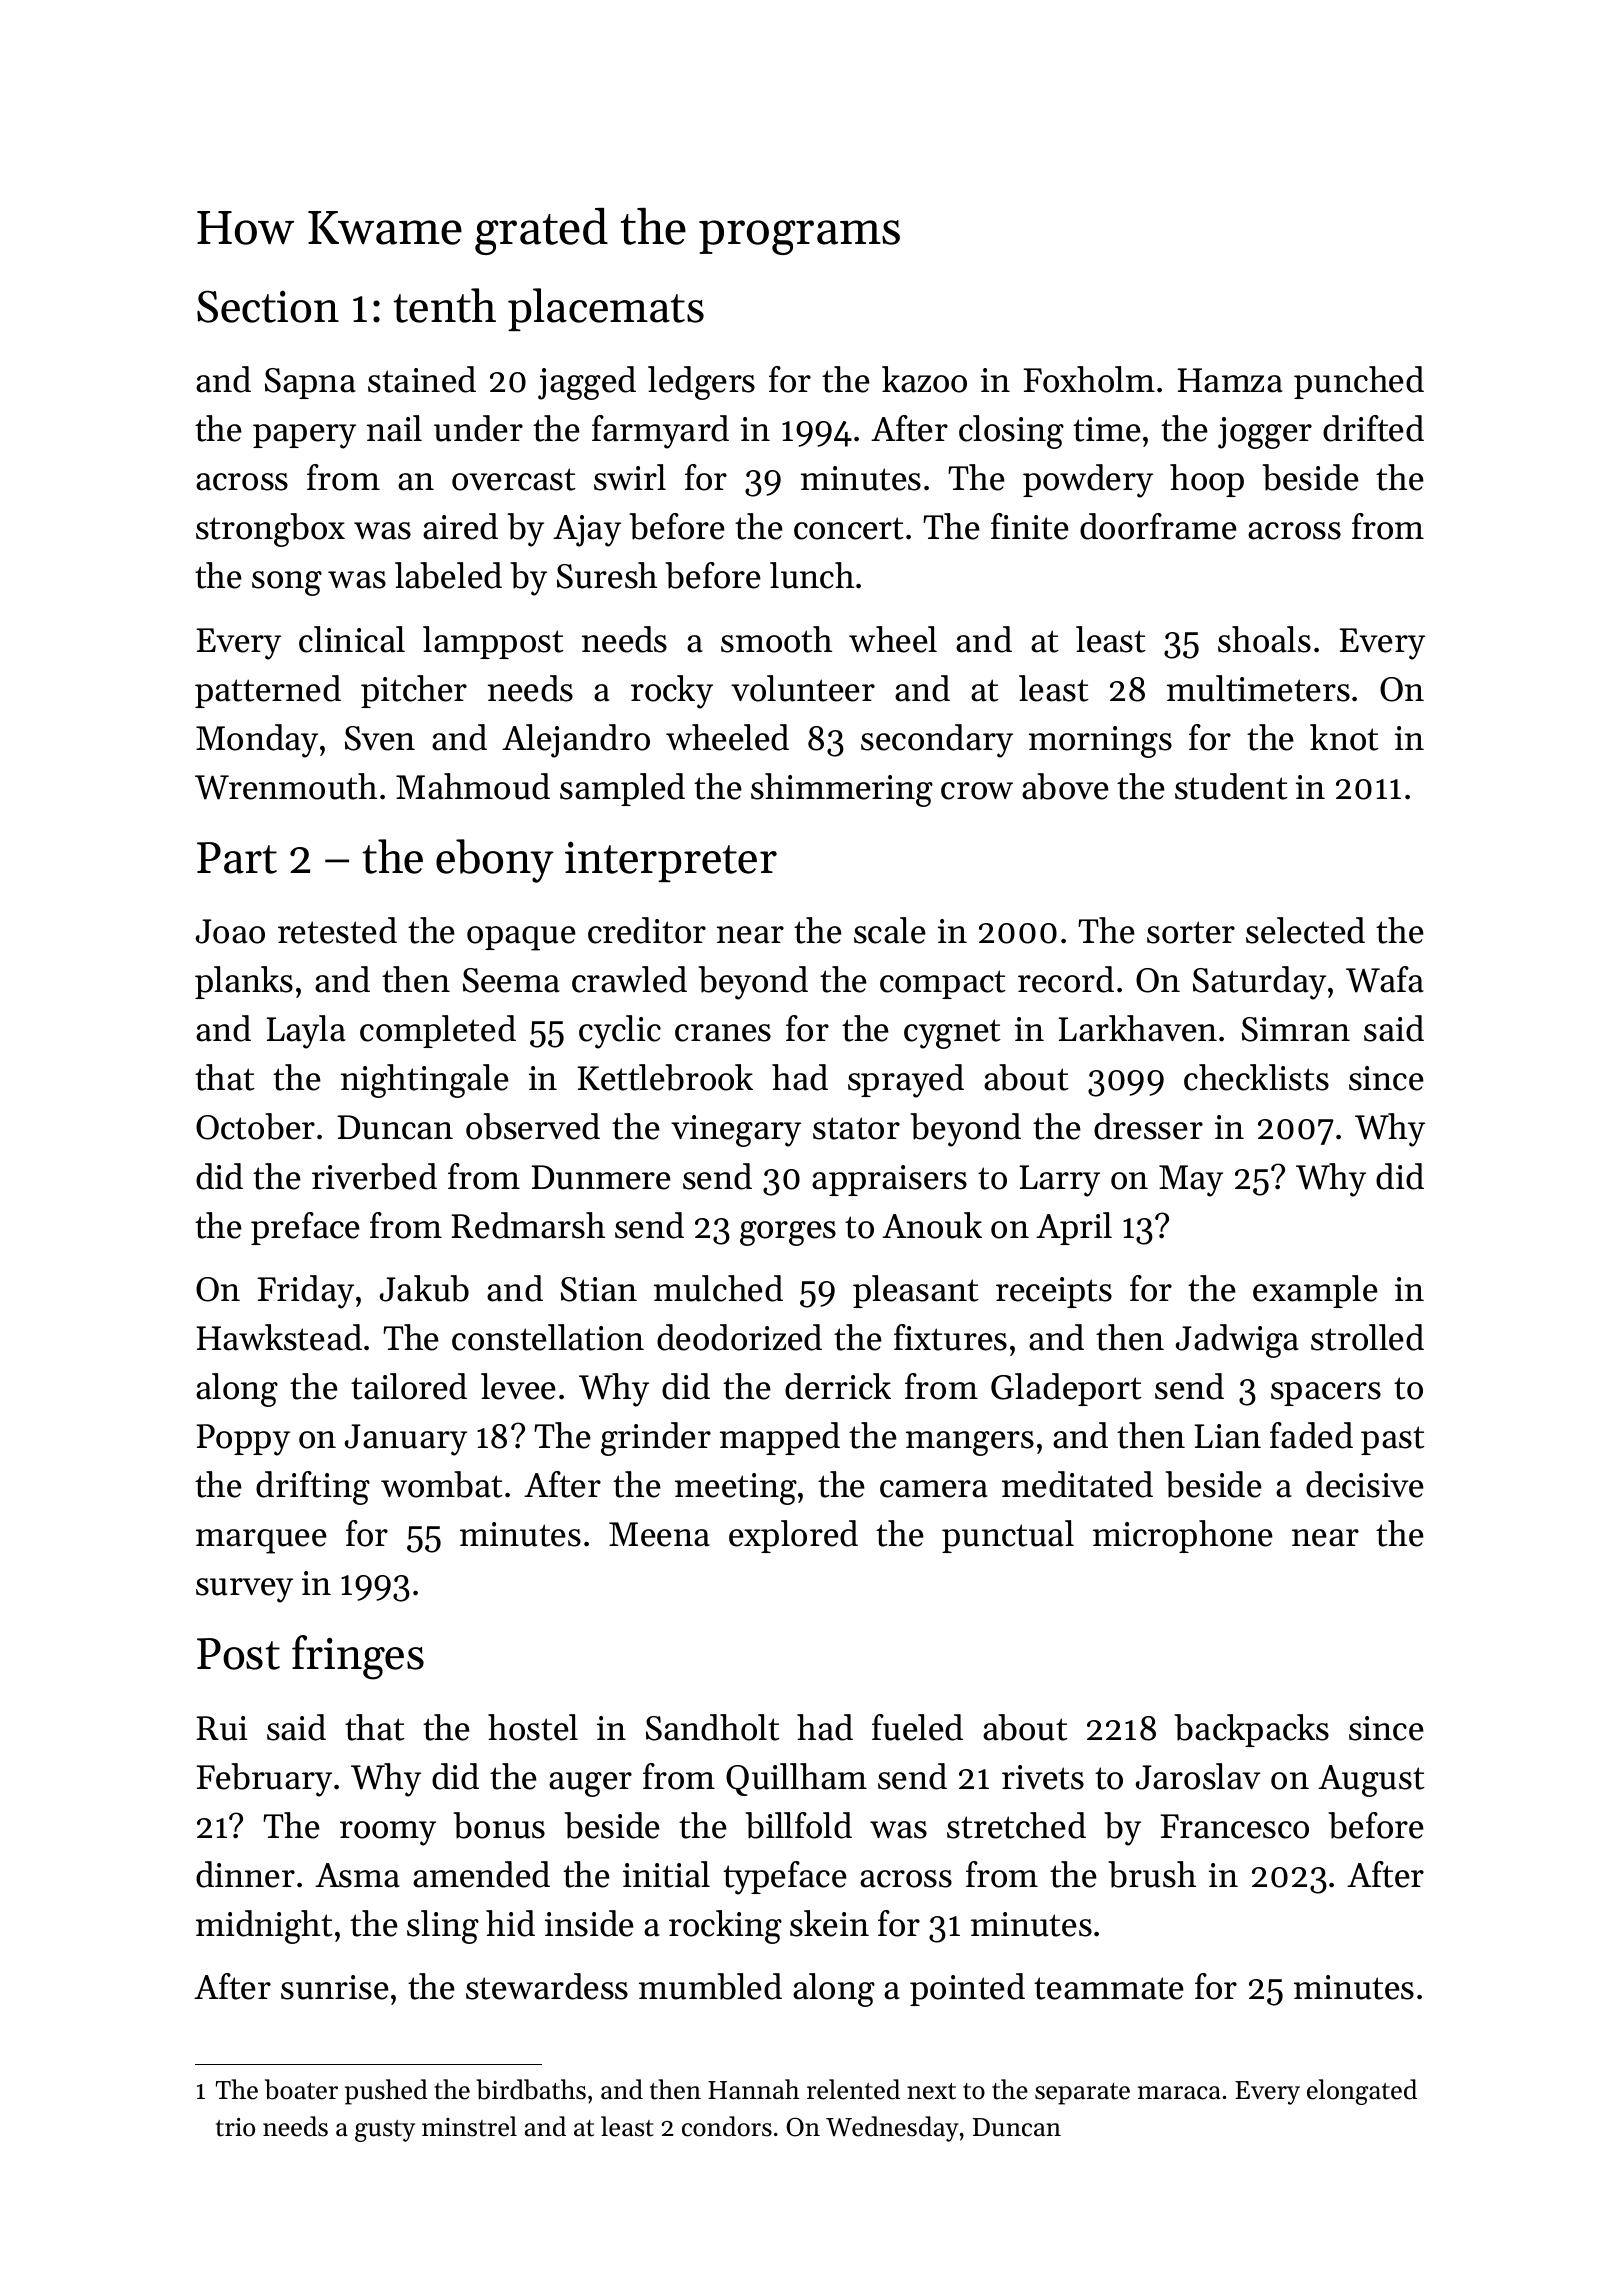 The height and width of the document is (2292, 1620). Describe the element at coordinates (1230, 380) in the document. I see `Hamza` at that location.
